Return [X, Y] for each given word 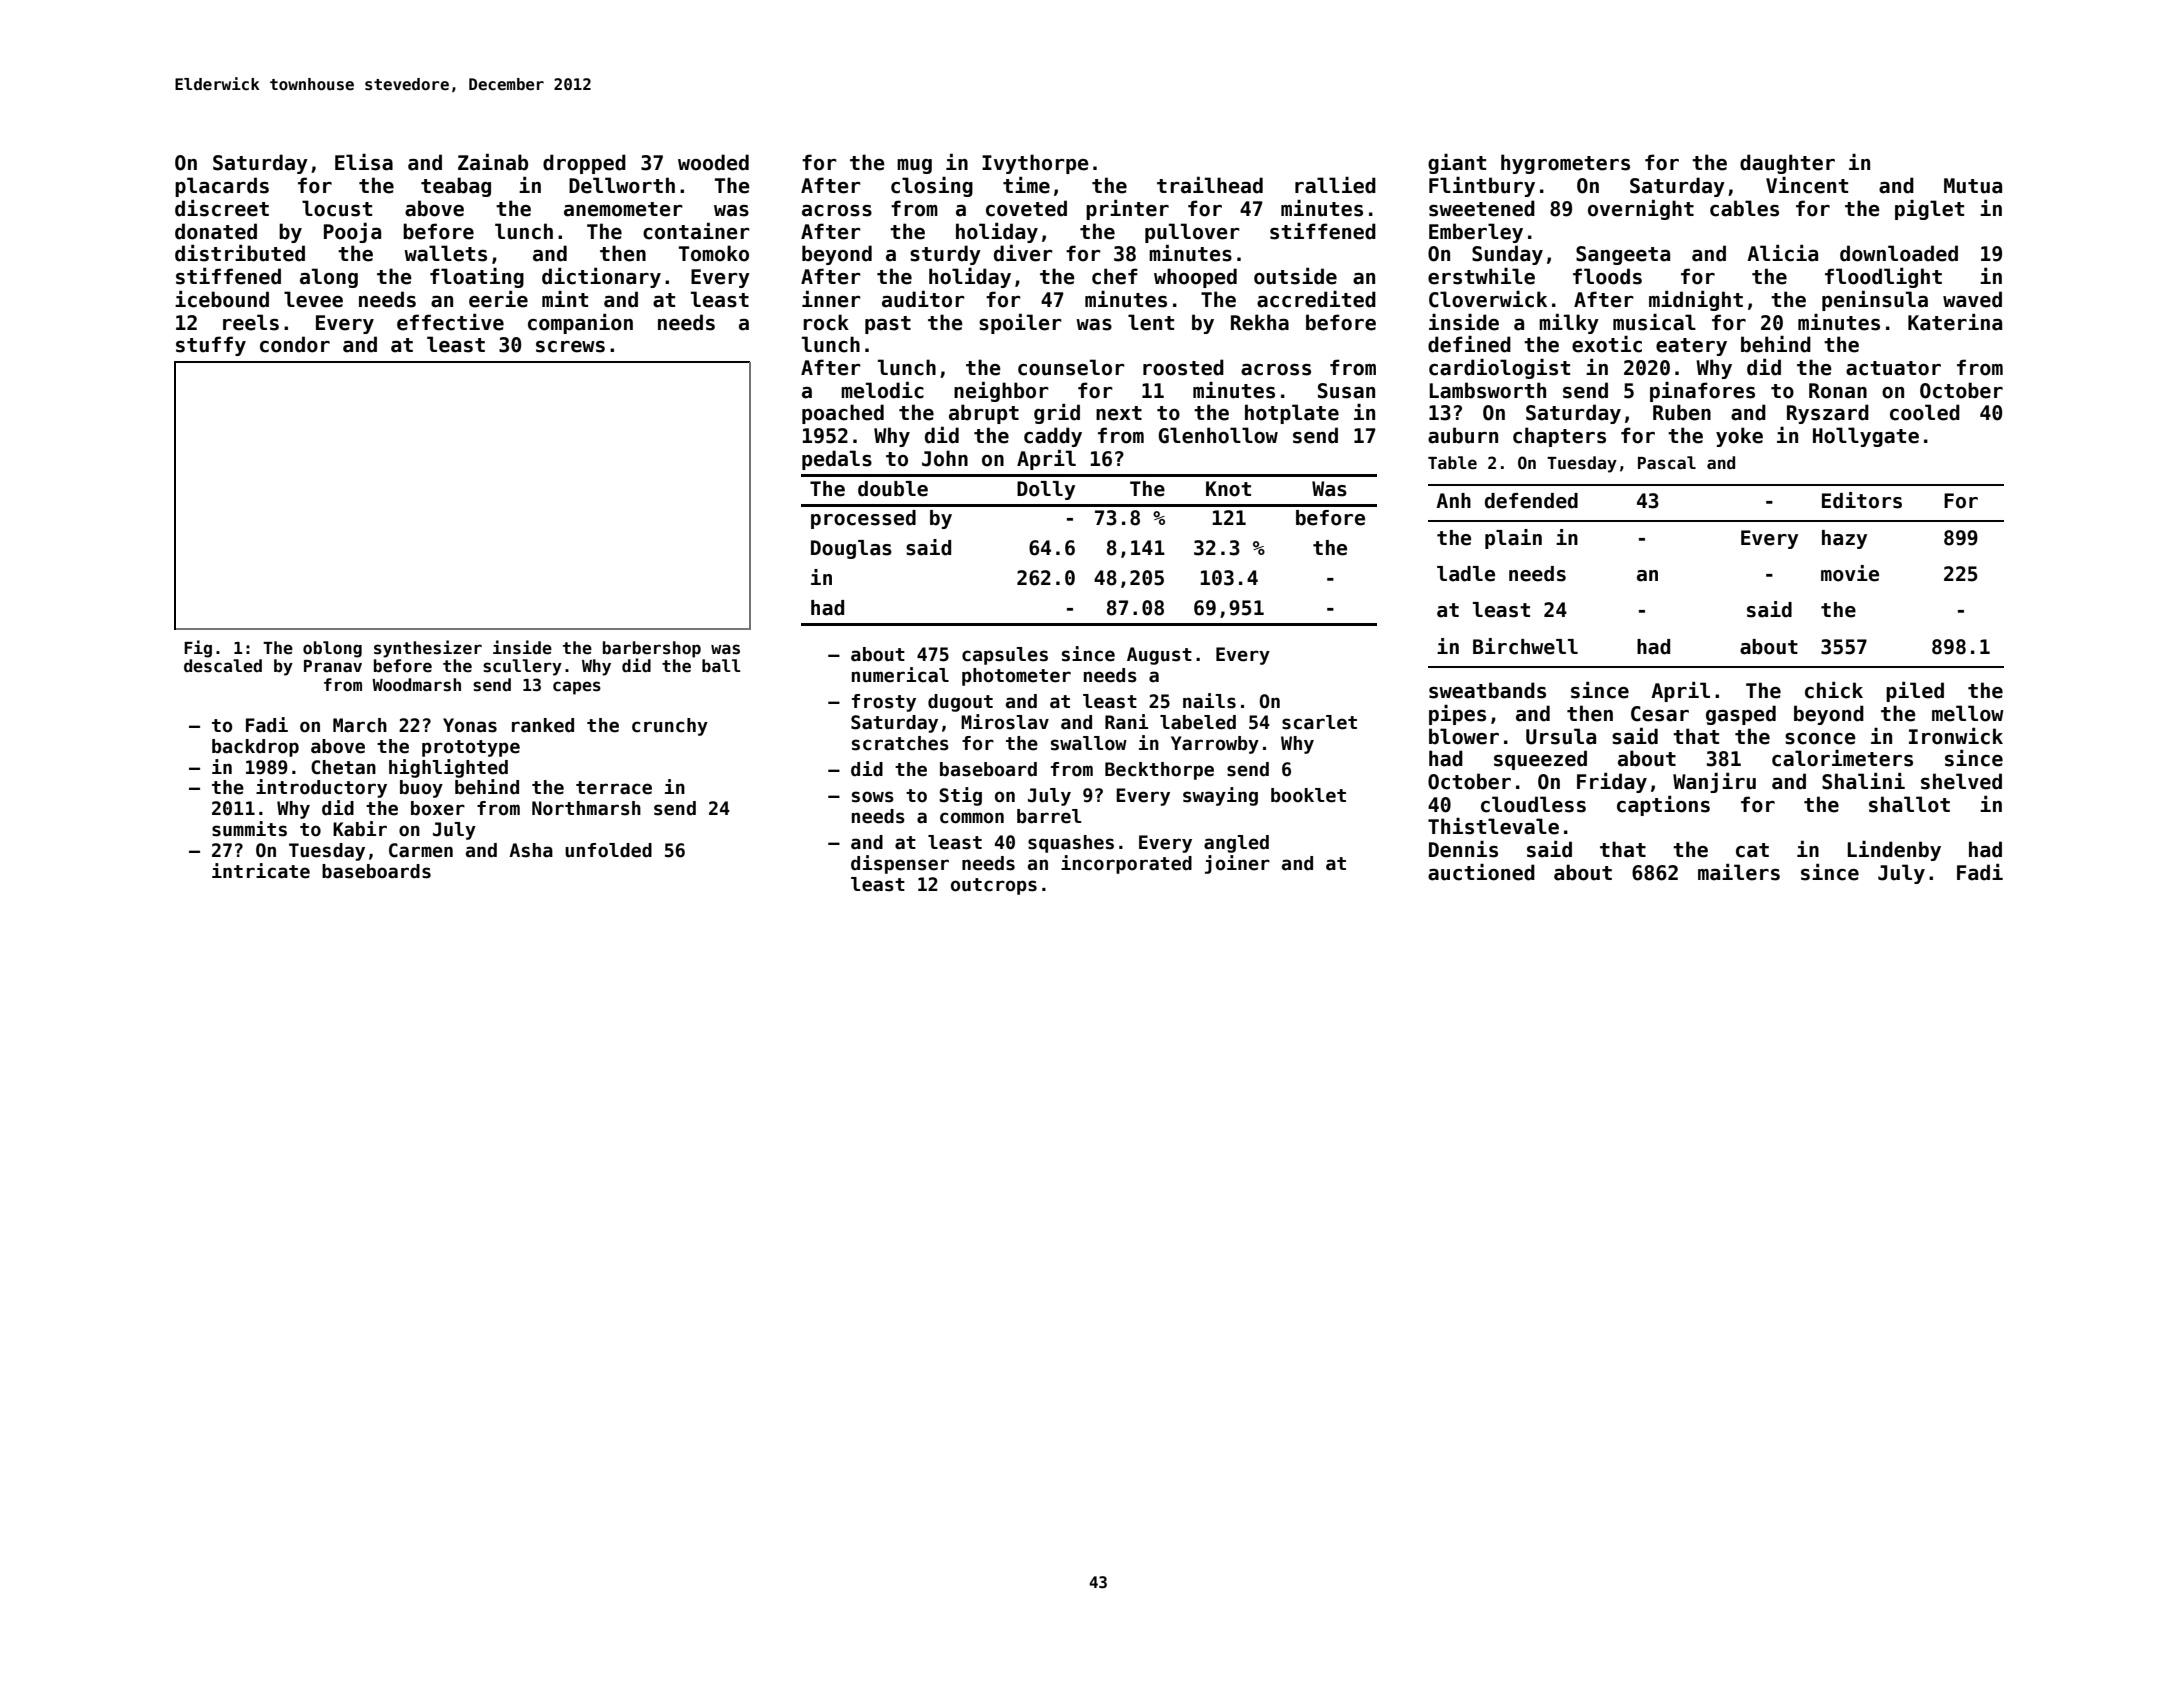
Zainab [493, 162]
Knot [1228, 489]
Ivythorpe [1035, 164]
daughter [1787, 164]
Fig [198, 649]
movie [1850, 573]
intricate [261, 871]
